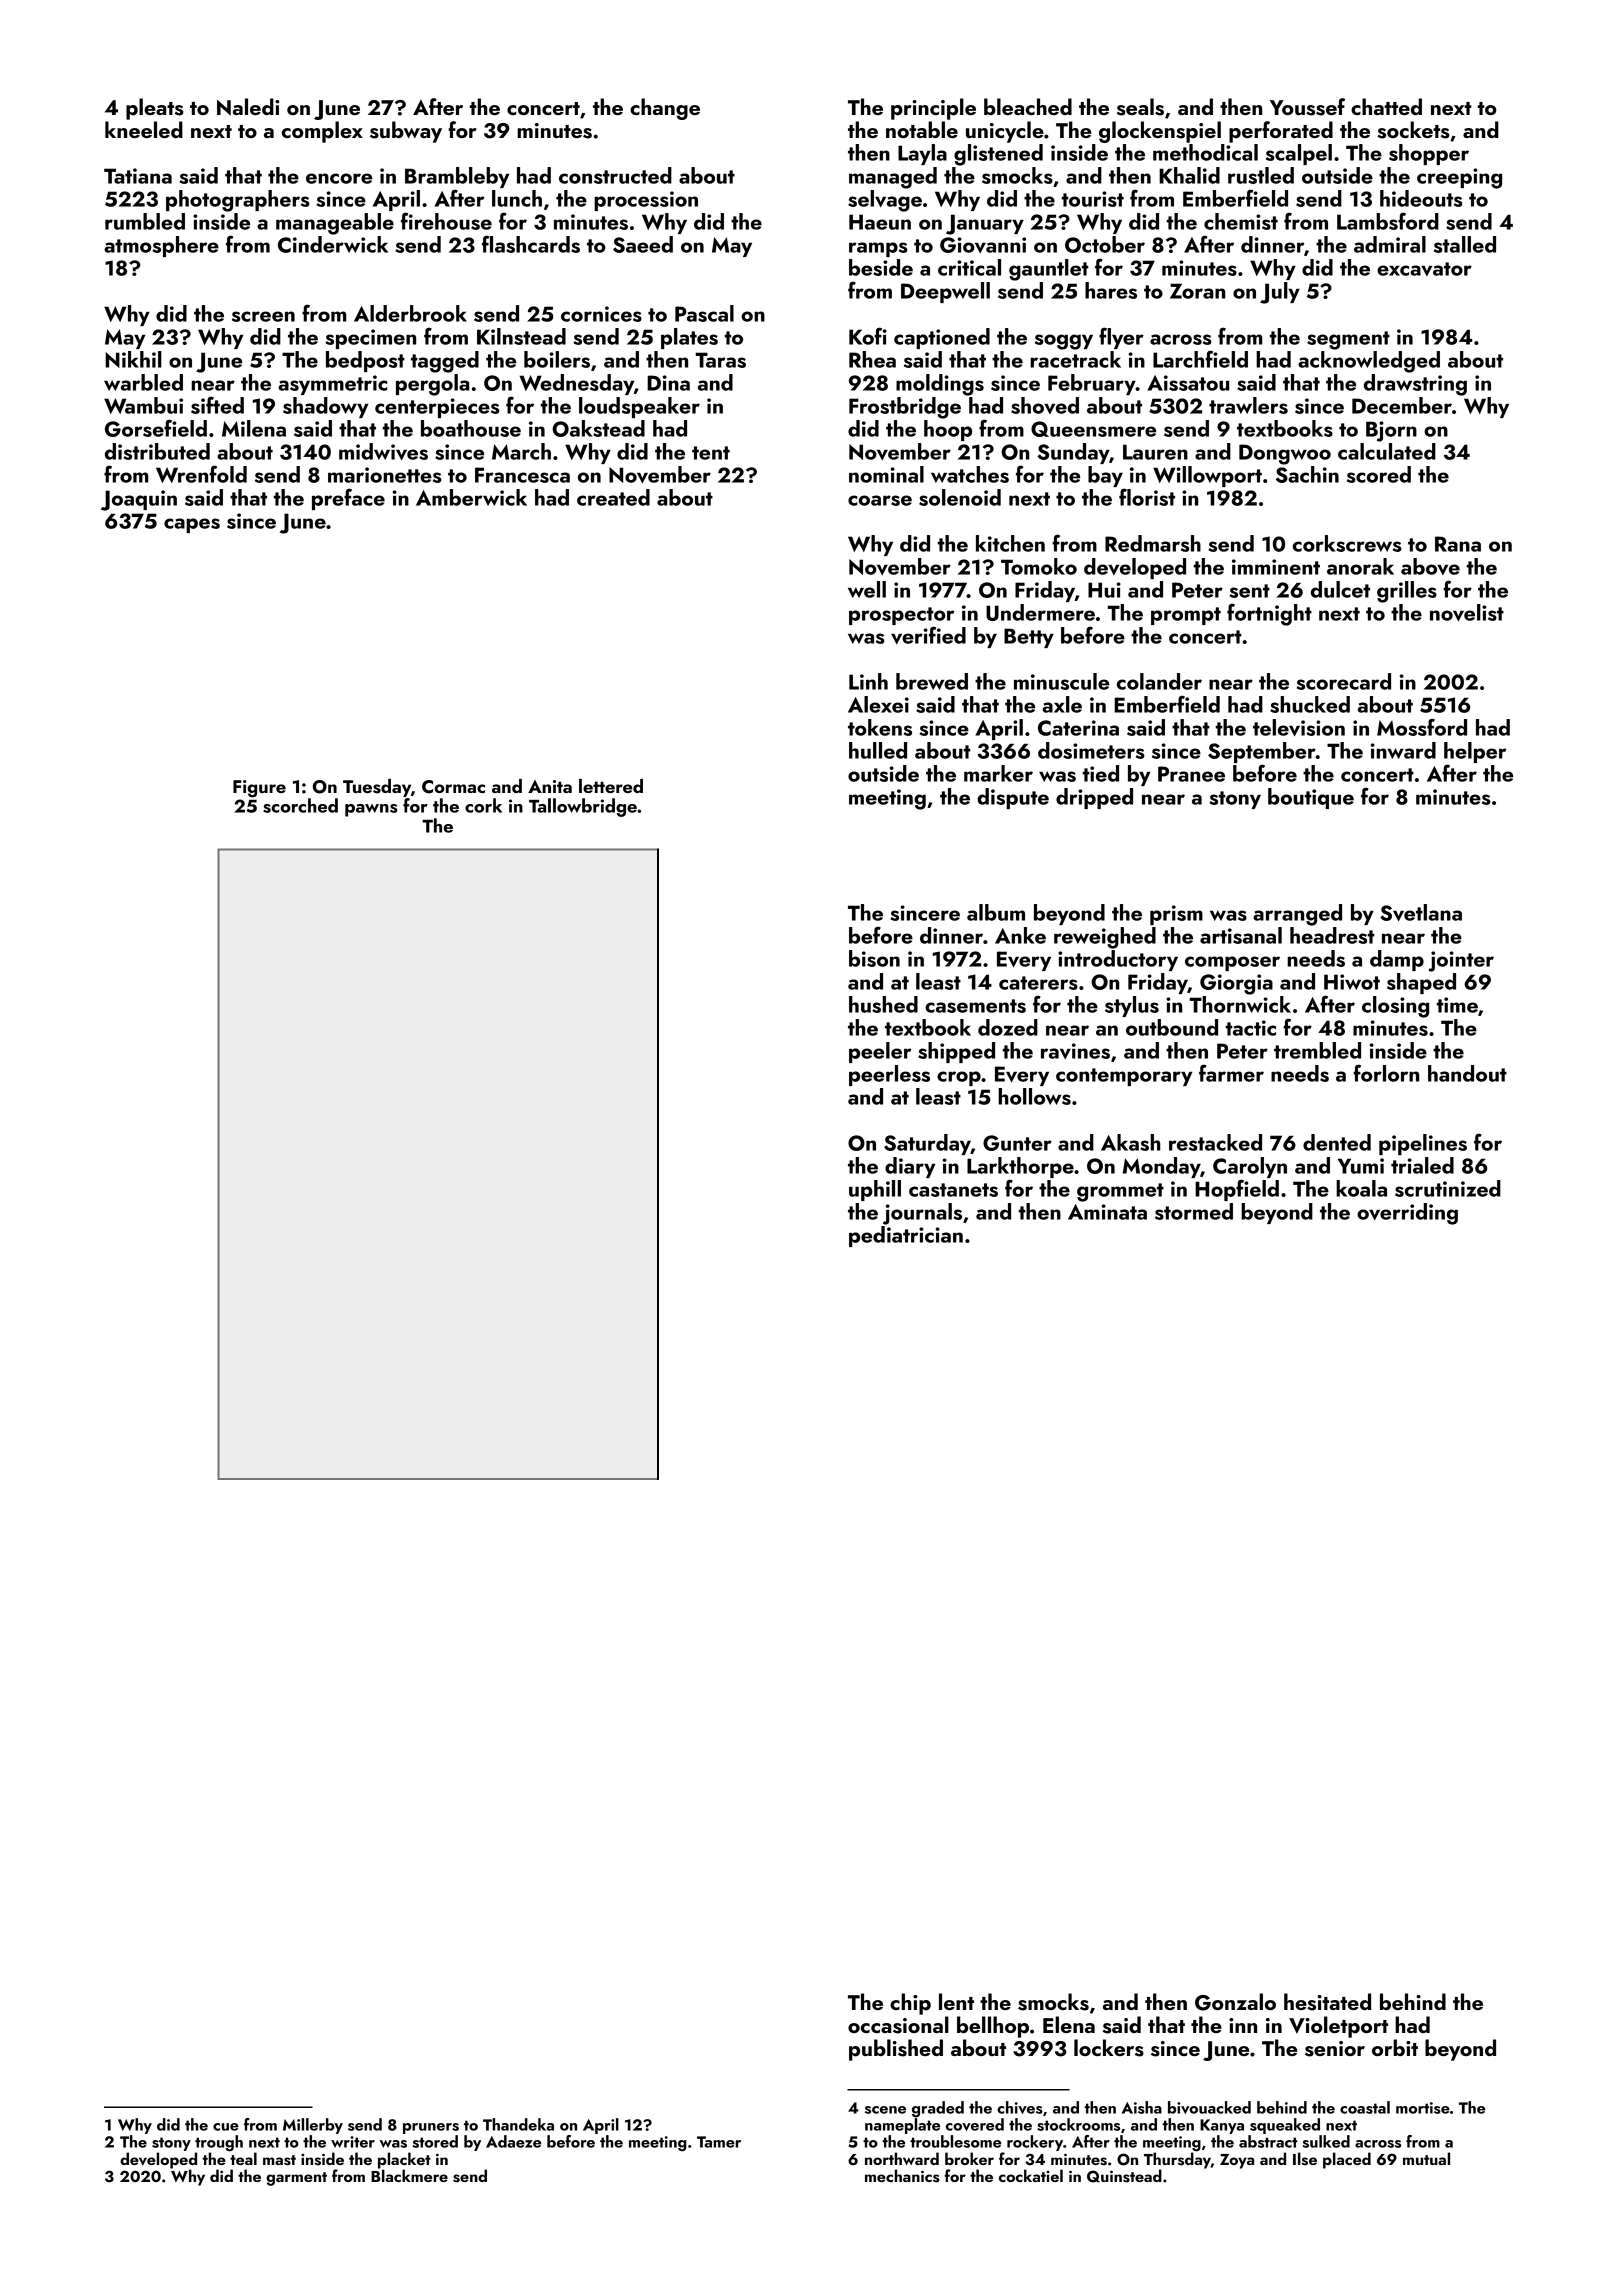 This screenshot has width=1620, height=2292. What do you see at coordinates (938, 2109) in the screenshot?
I see `graded` at bounding box center [938, 2109].
